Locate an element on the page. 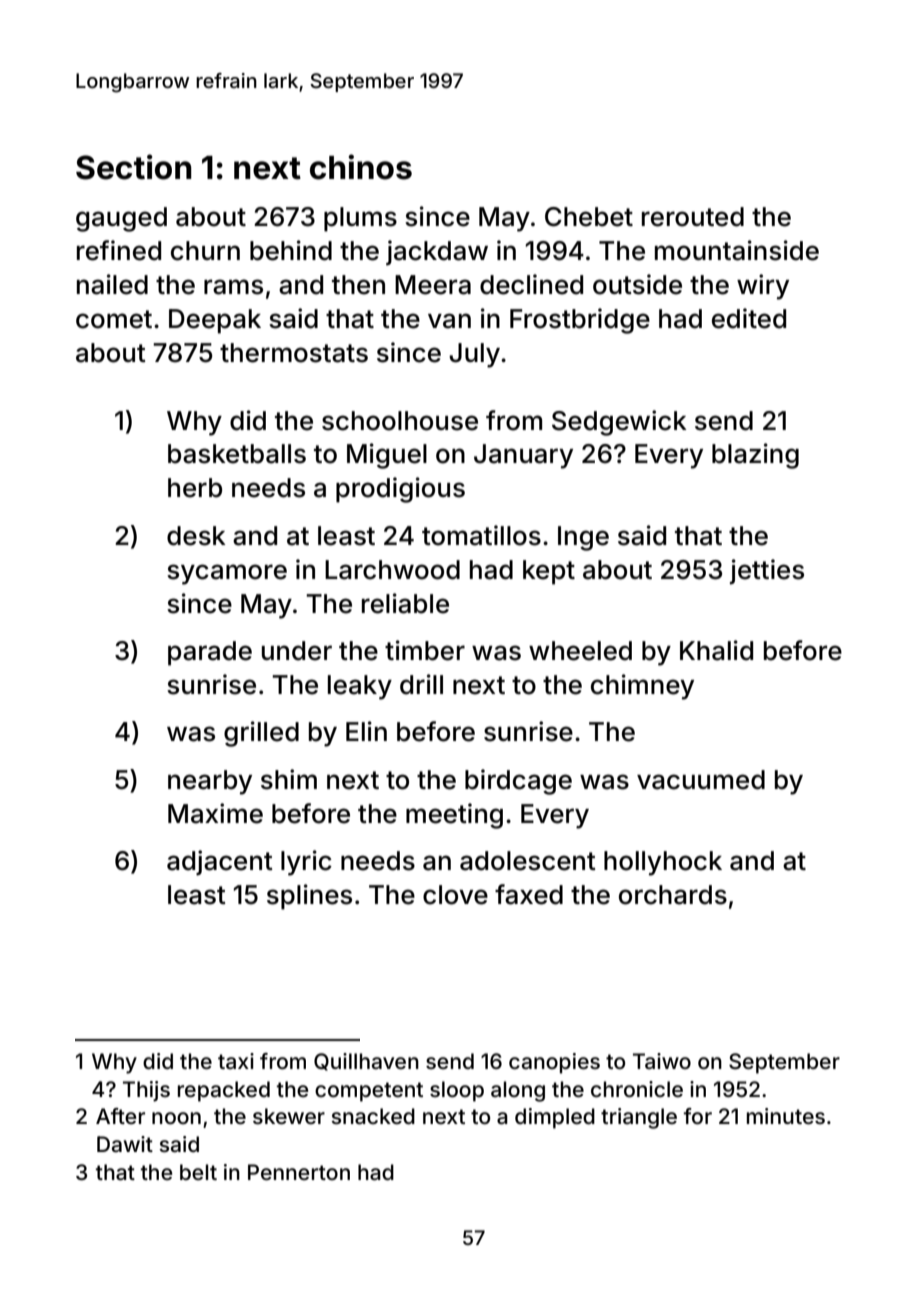  clove is located at coordinates (455, 895).
